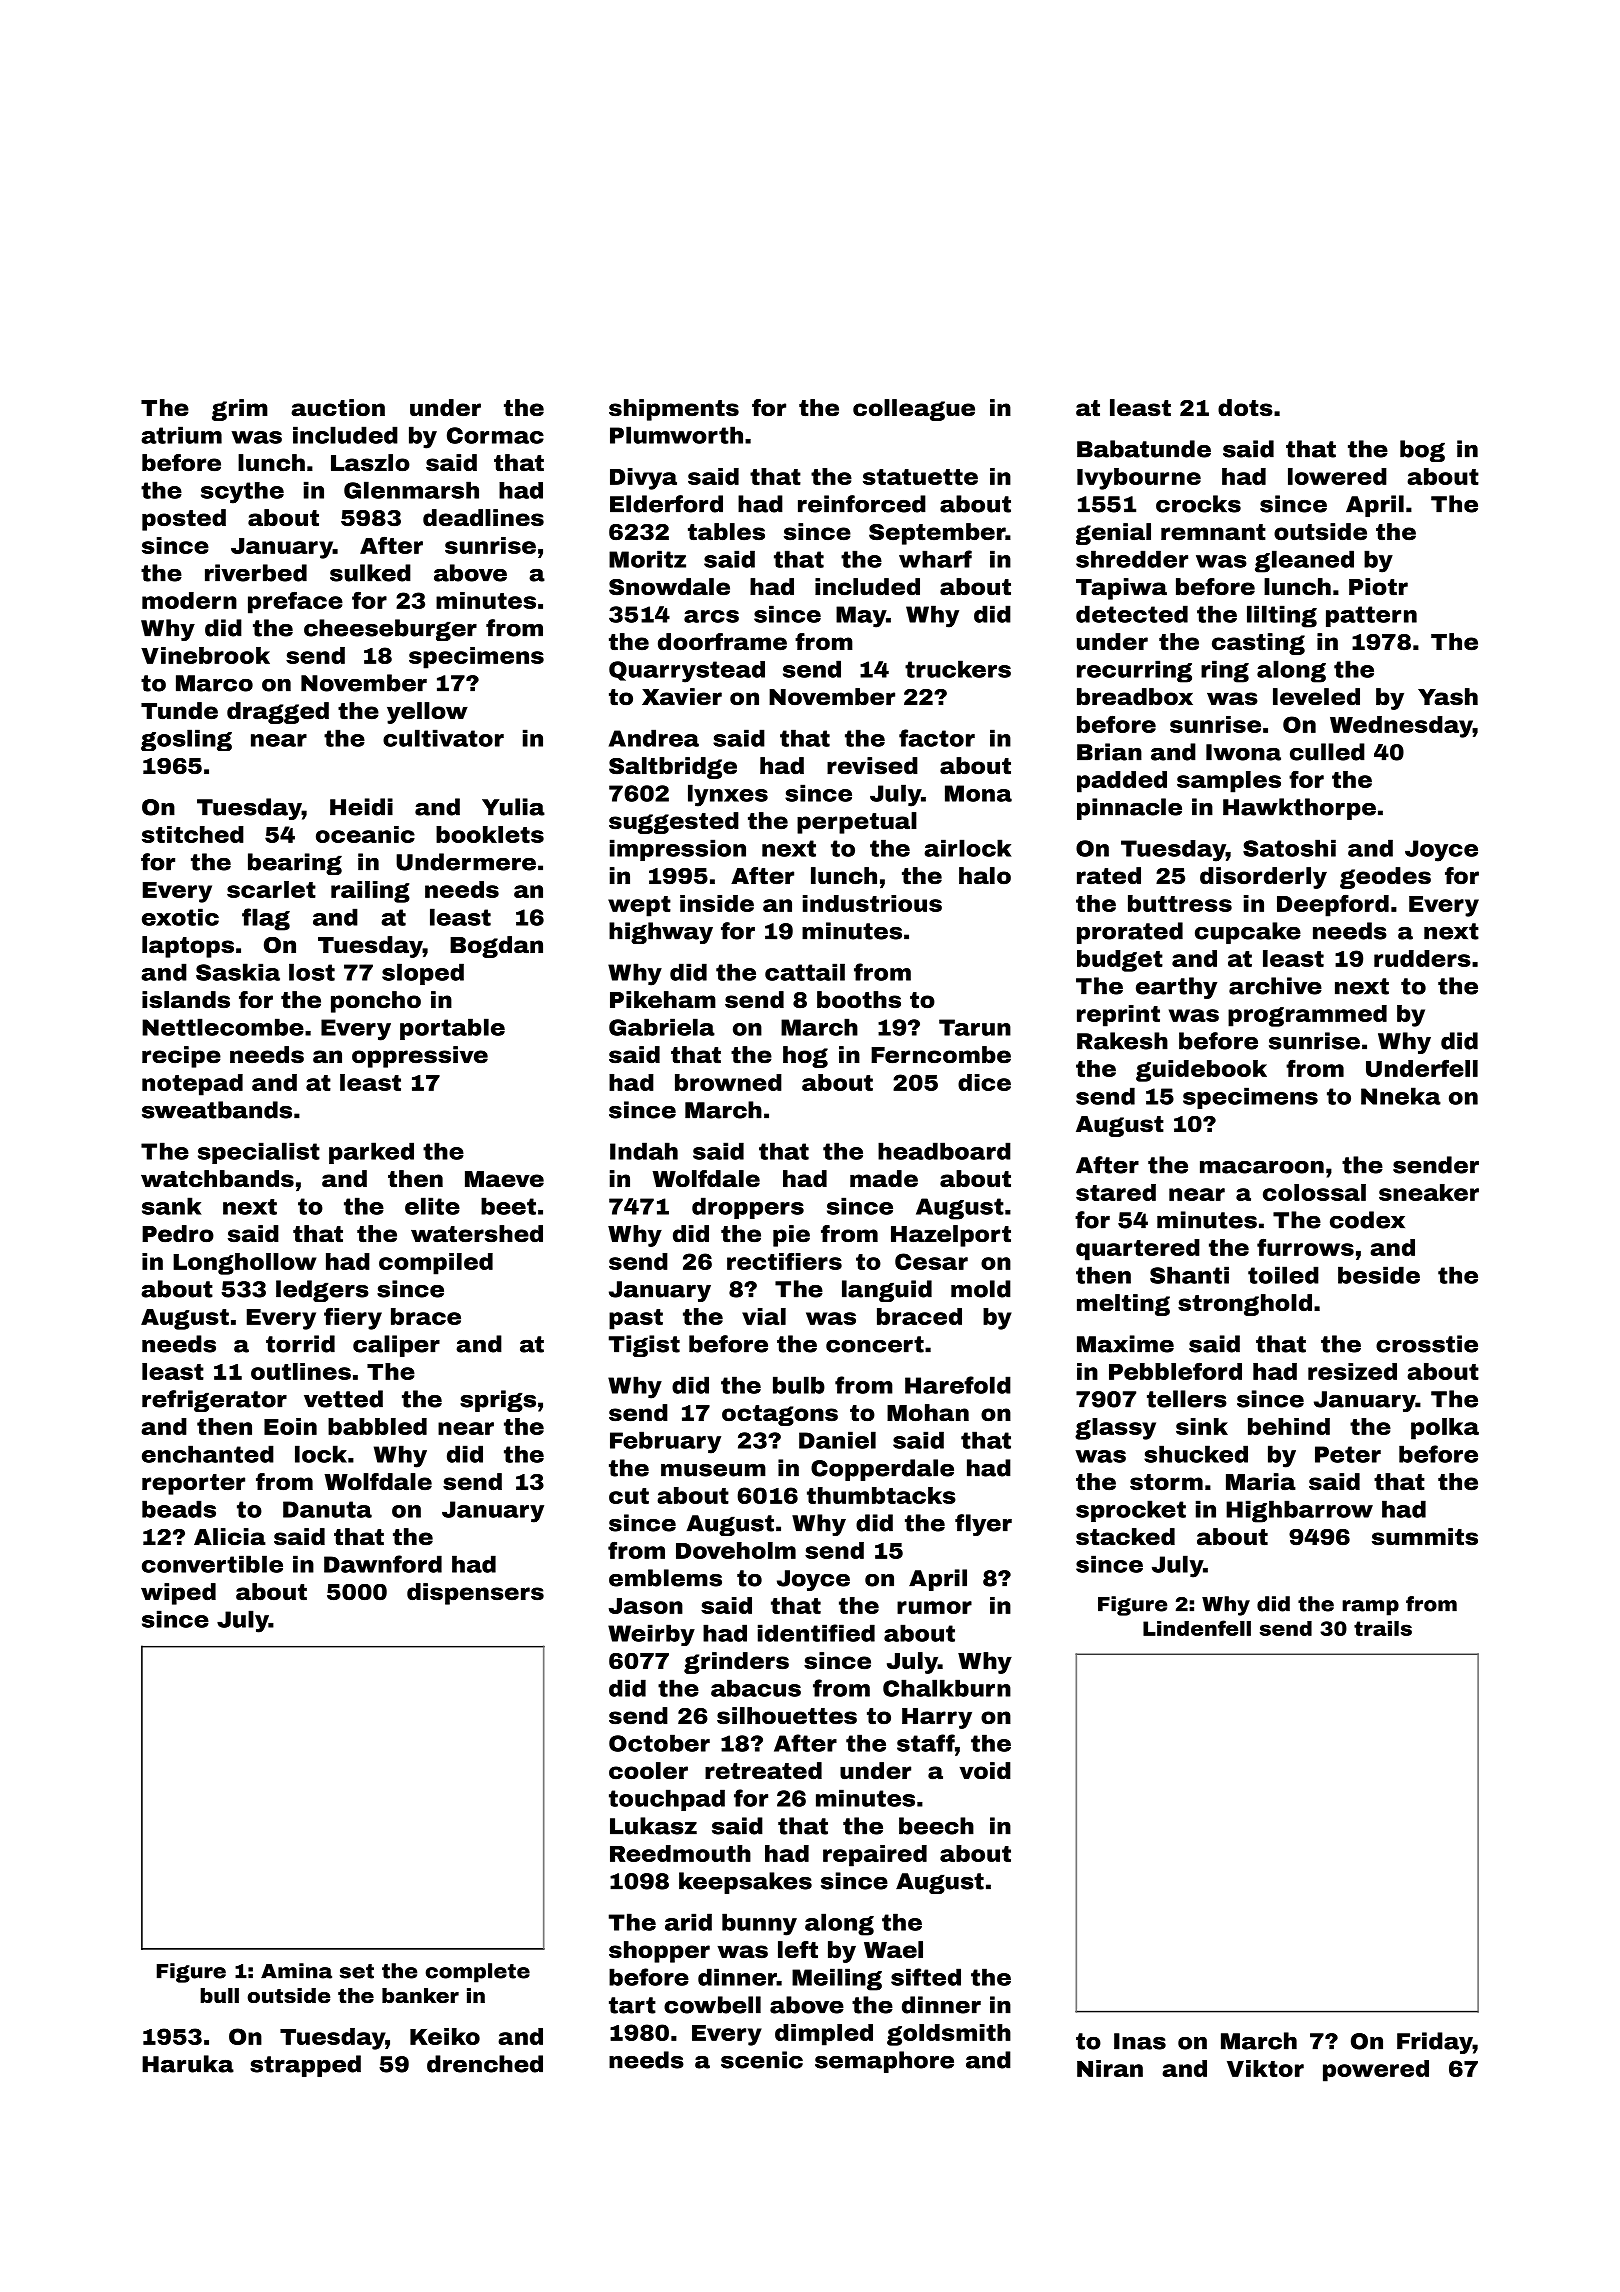  Describe the element at coordinates (1383, 1628) in the image. I see `trails` at that location.
